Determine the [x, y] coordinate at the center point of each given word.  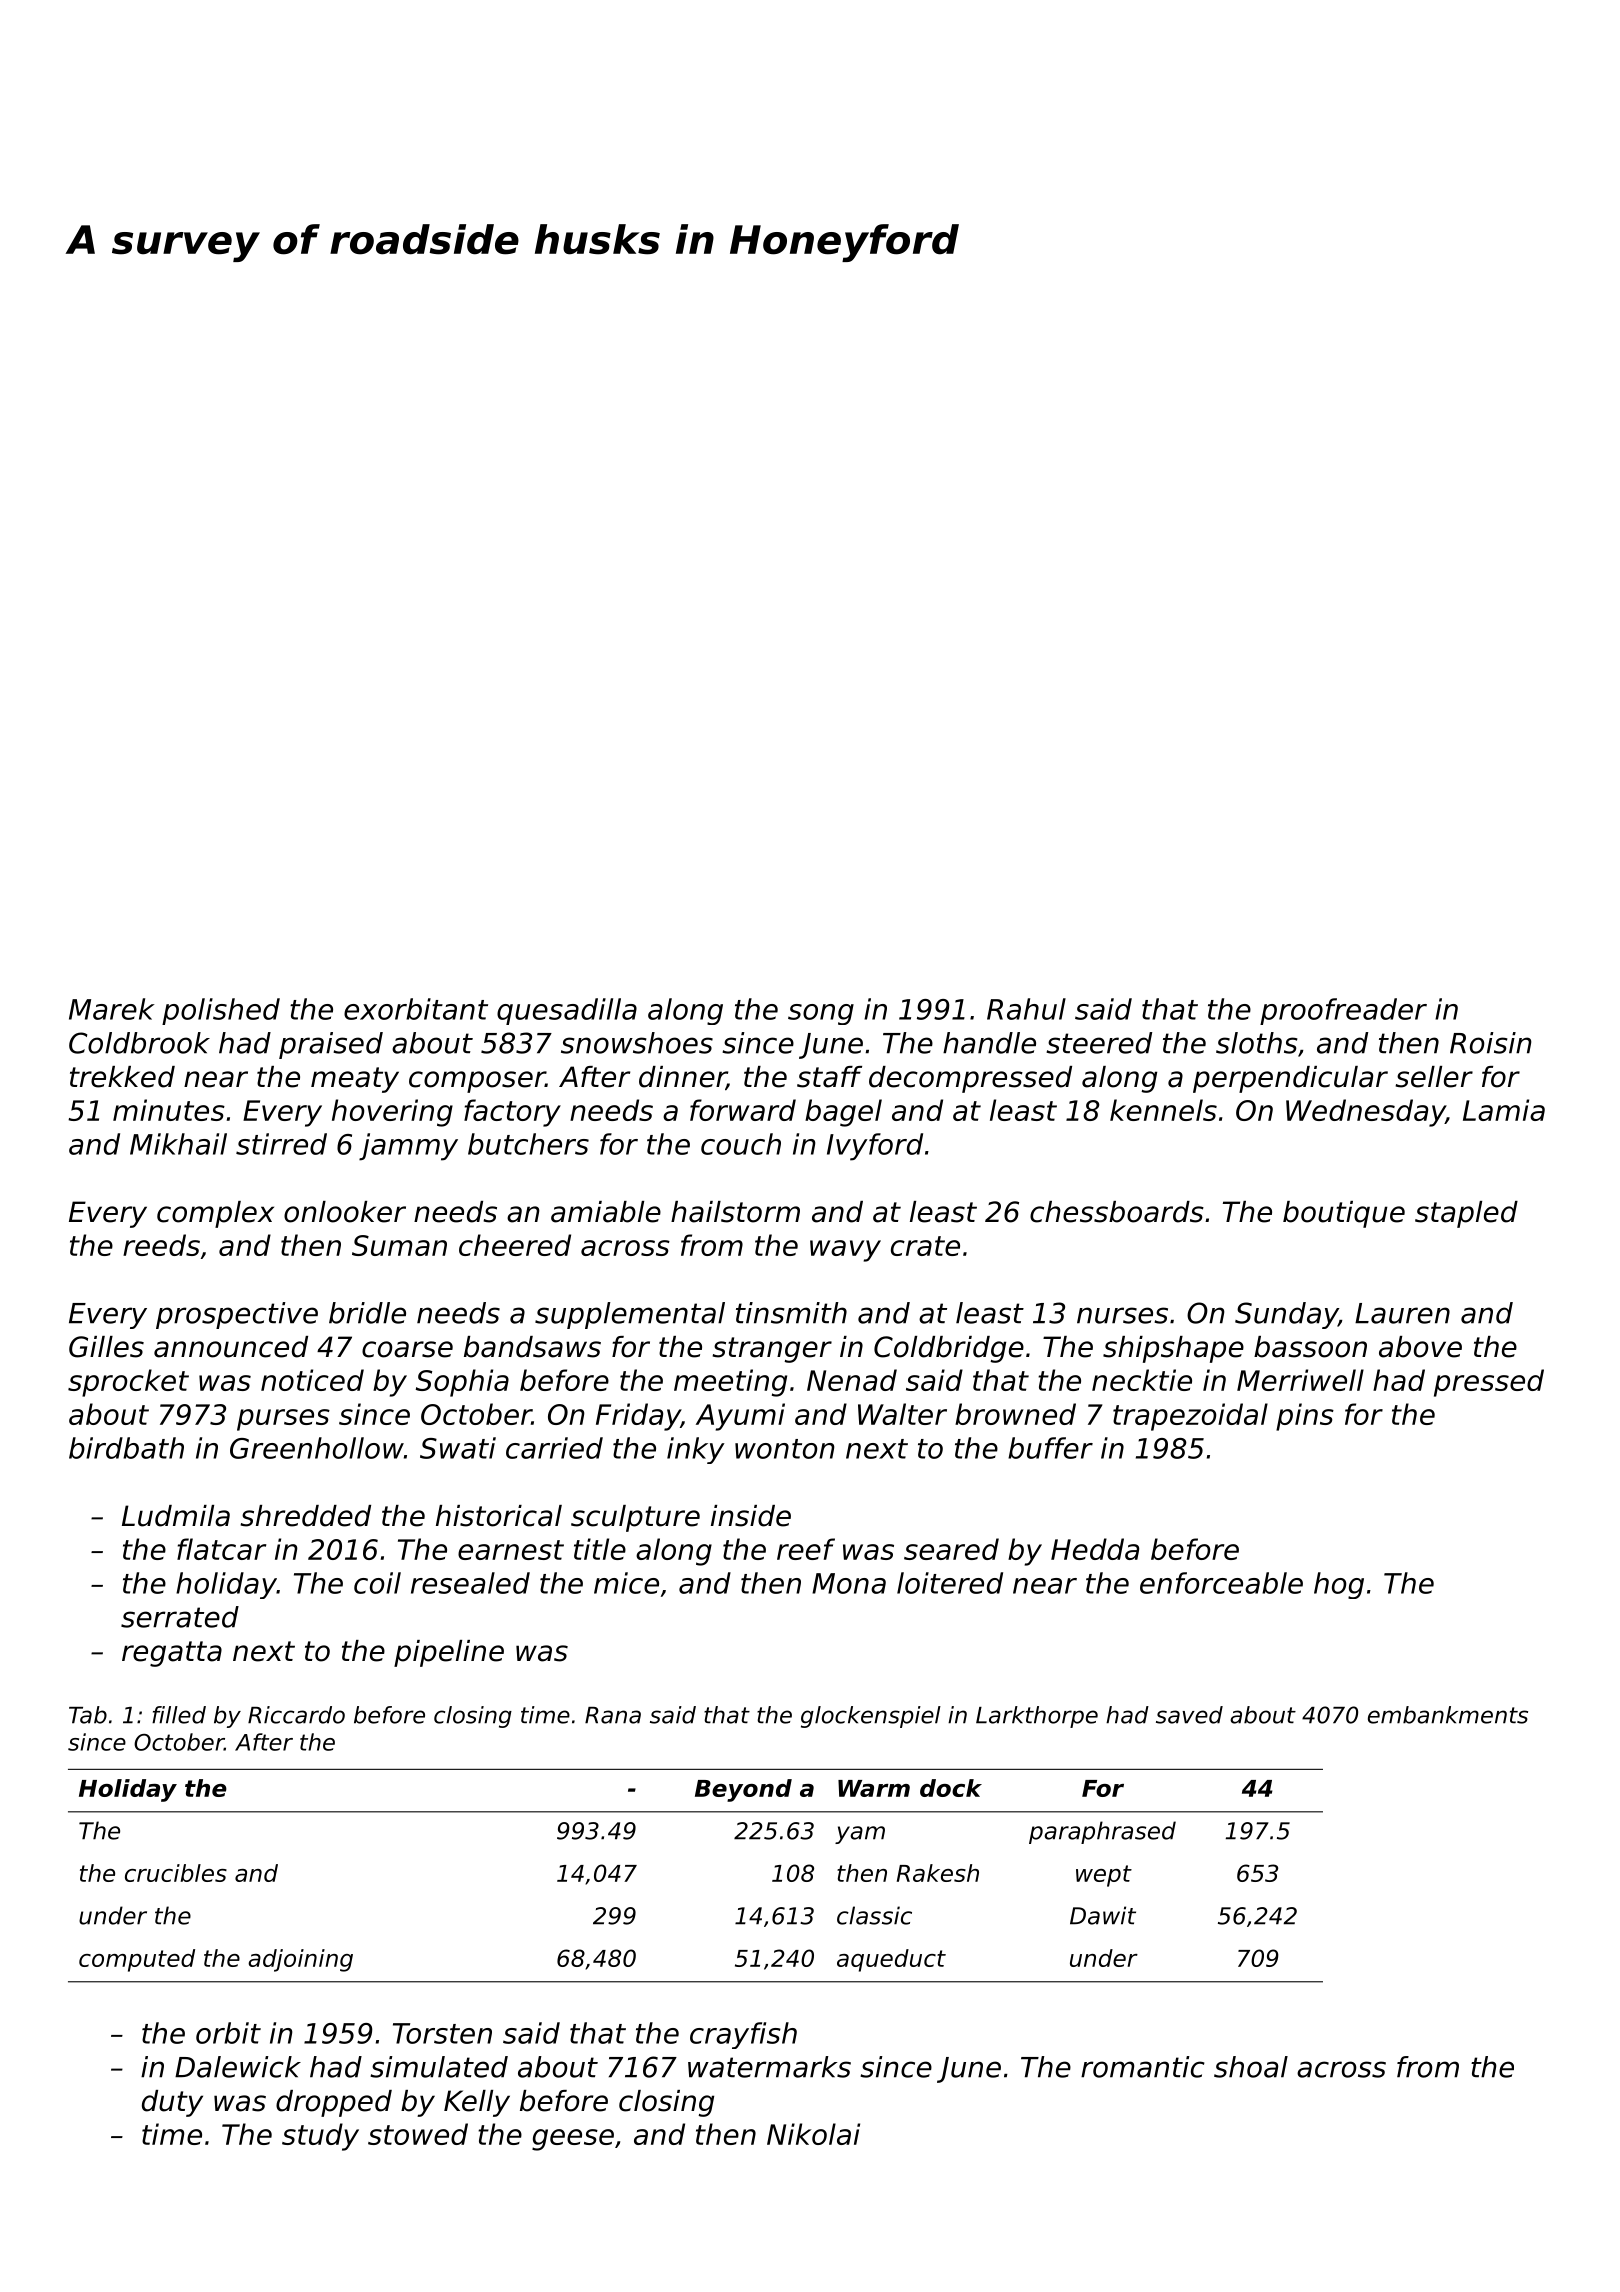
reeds [161, 1245]
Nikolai [813, 2134]
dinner [683, 1078]
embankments [1448, 1715]
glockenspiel [871, 1717]
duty [172, 2103]
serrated [180, 1617]
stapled [1466, 1214]
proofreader [1343, 1011]
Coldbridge [949, 1349]
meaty [355, 1080]
